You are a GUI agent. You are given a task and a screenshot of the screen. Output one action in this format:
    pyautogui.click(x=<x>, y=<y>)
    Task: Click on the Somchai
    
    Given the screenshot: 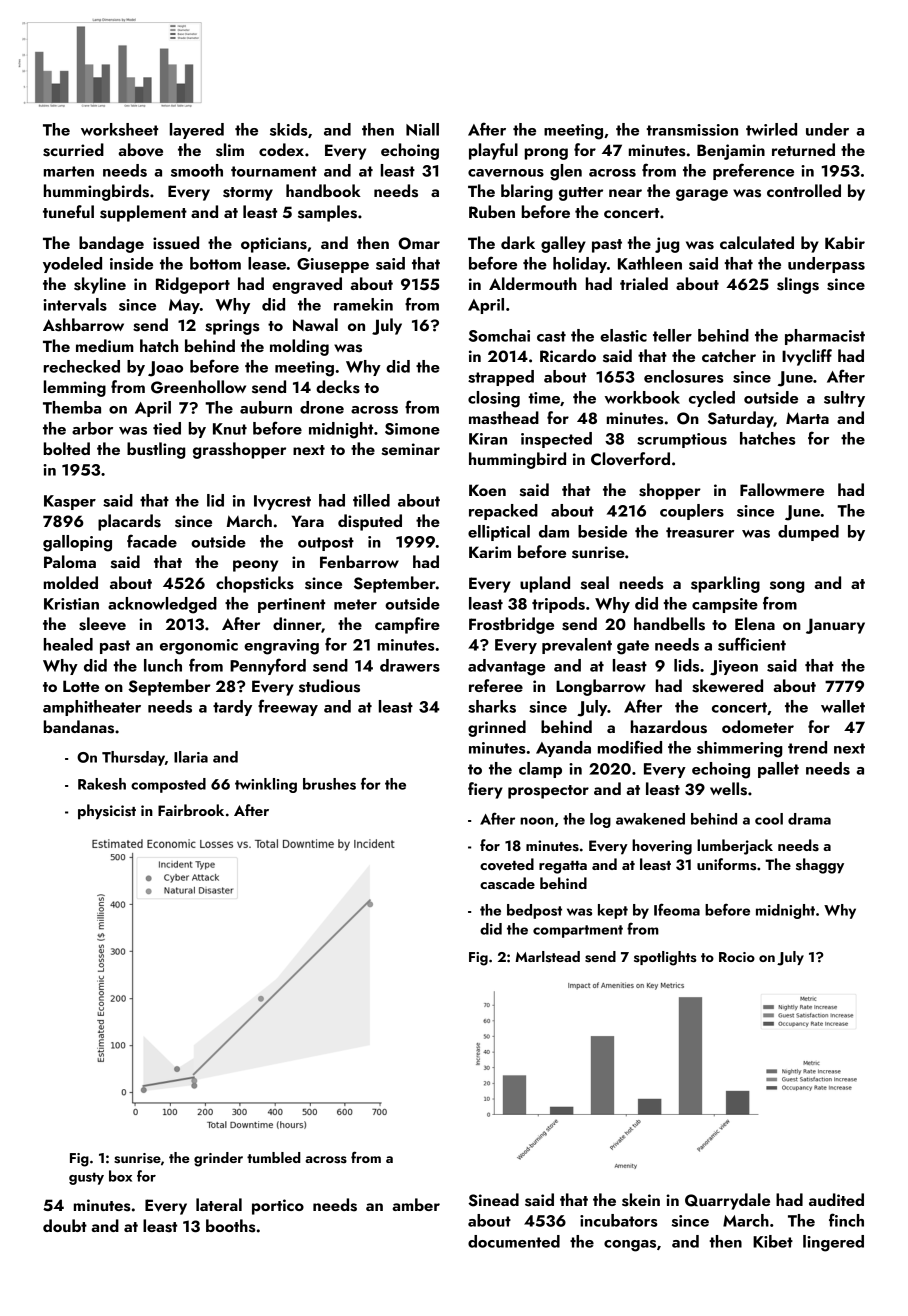 What is the action you would take?
    pyautogui.click(x=499, y=335)
